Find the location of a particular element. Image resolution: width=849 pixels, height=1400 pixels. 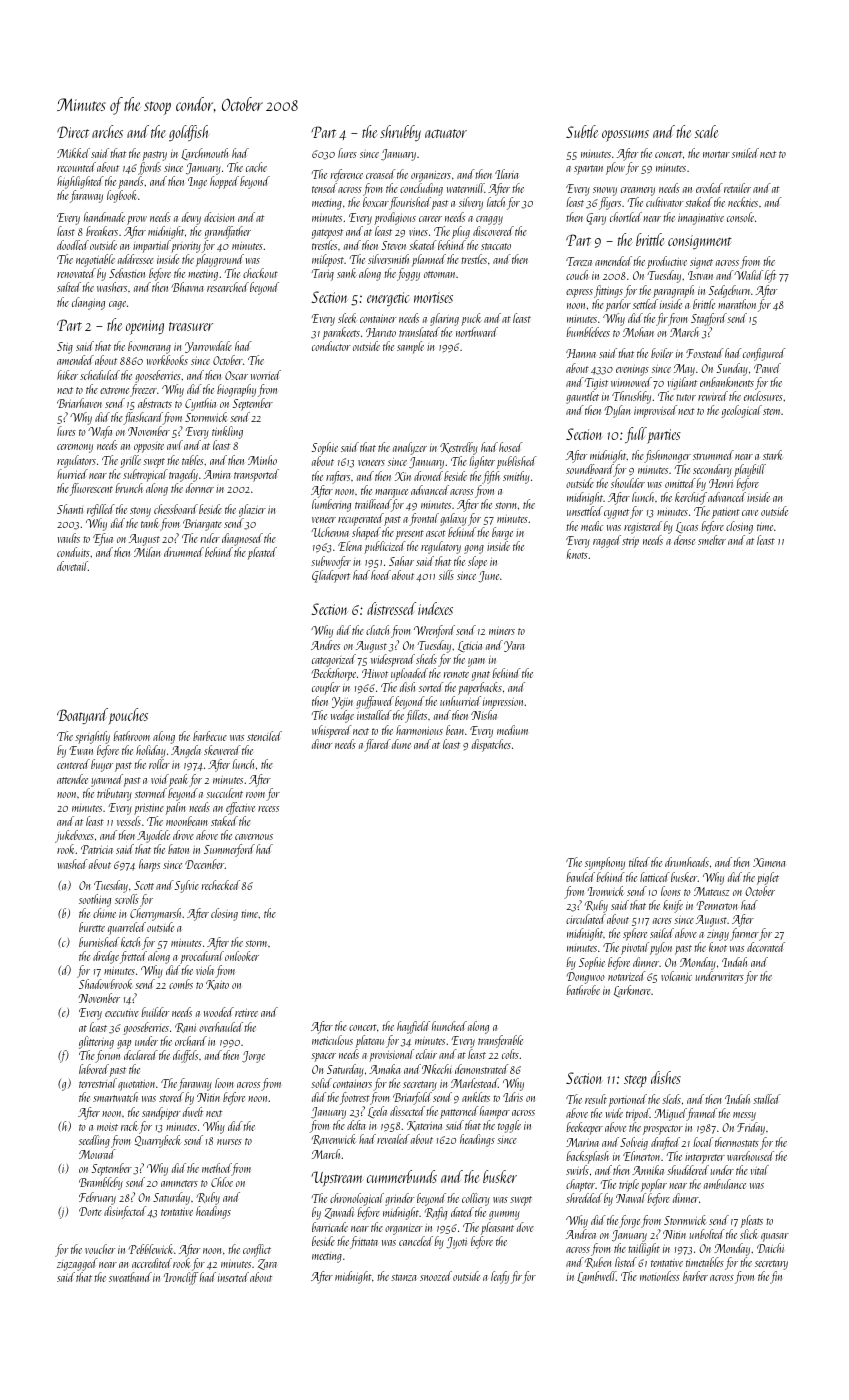

Ximena is located at coordinates (769, 862).
